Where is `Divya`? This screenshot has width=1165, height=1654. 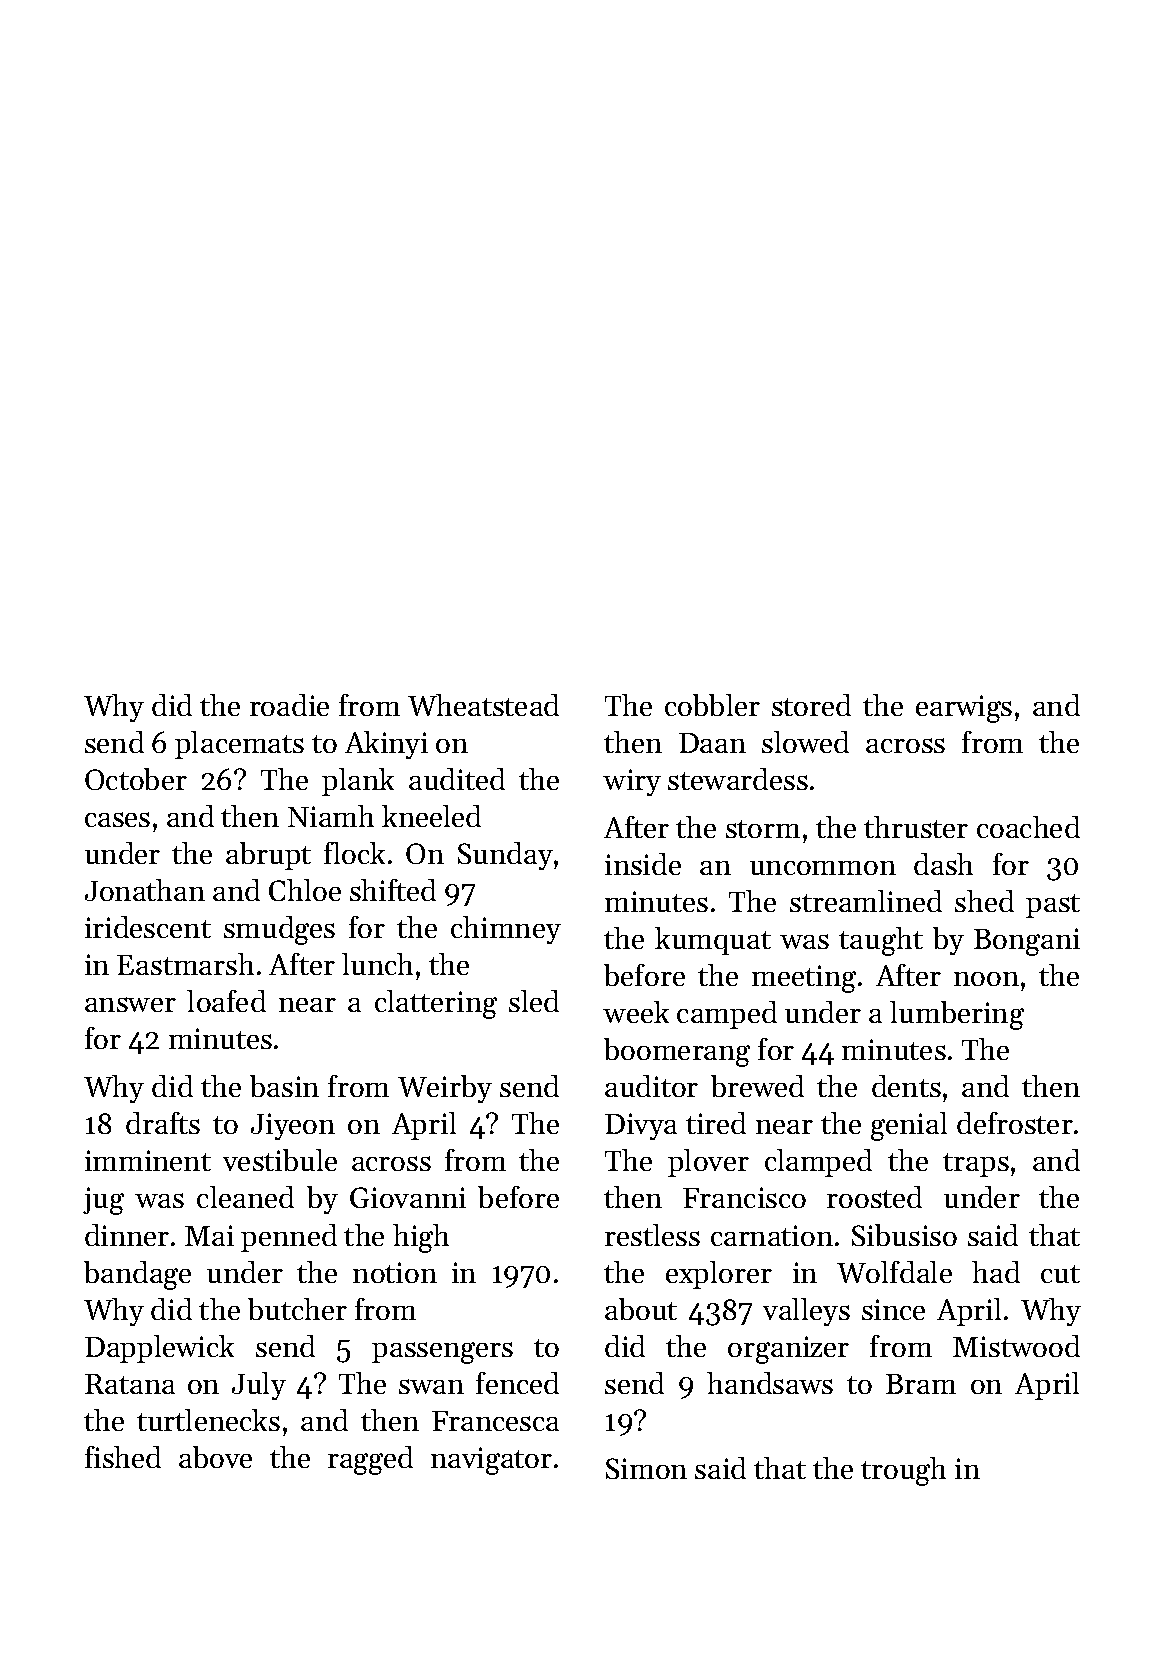
Divya is located at coordinates (641, 1126).
